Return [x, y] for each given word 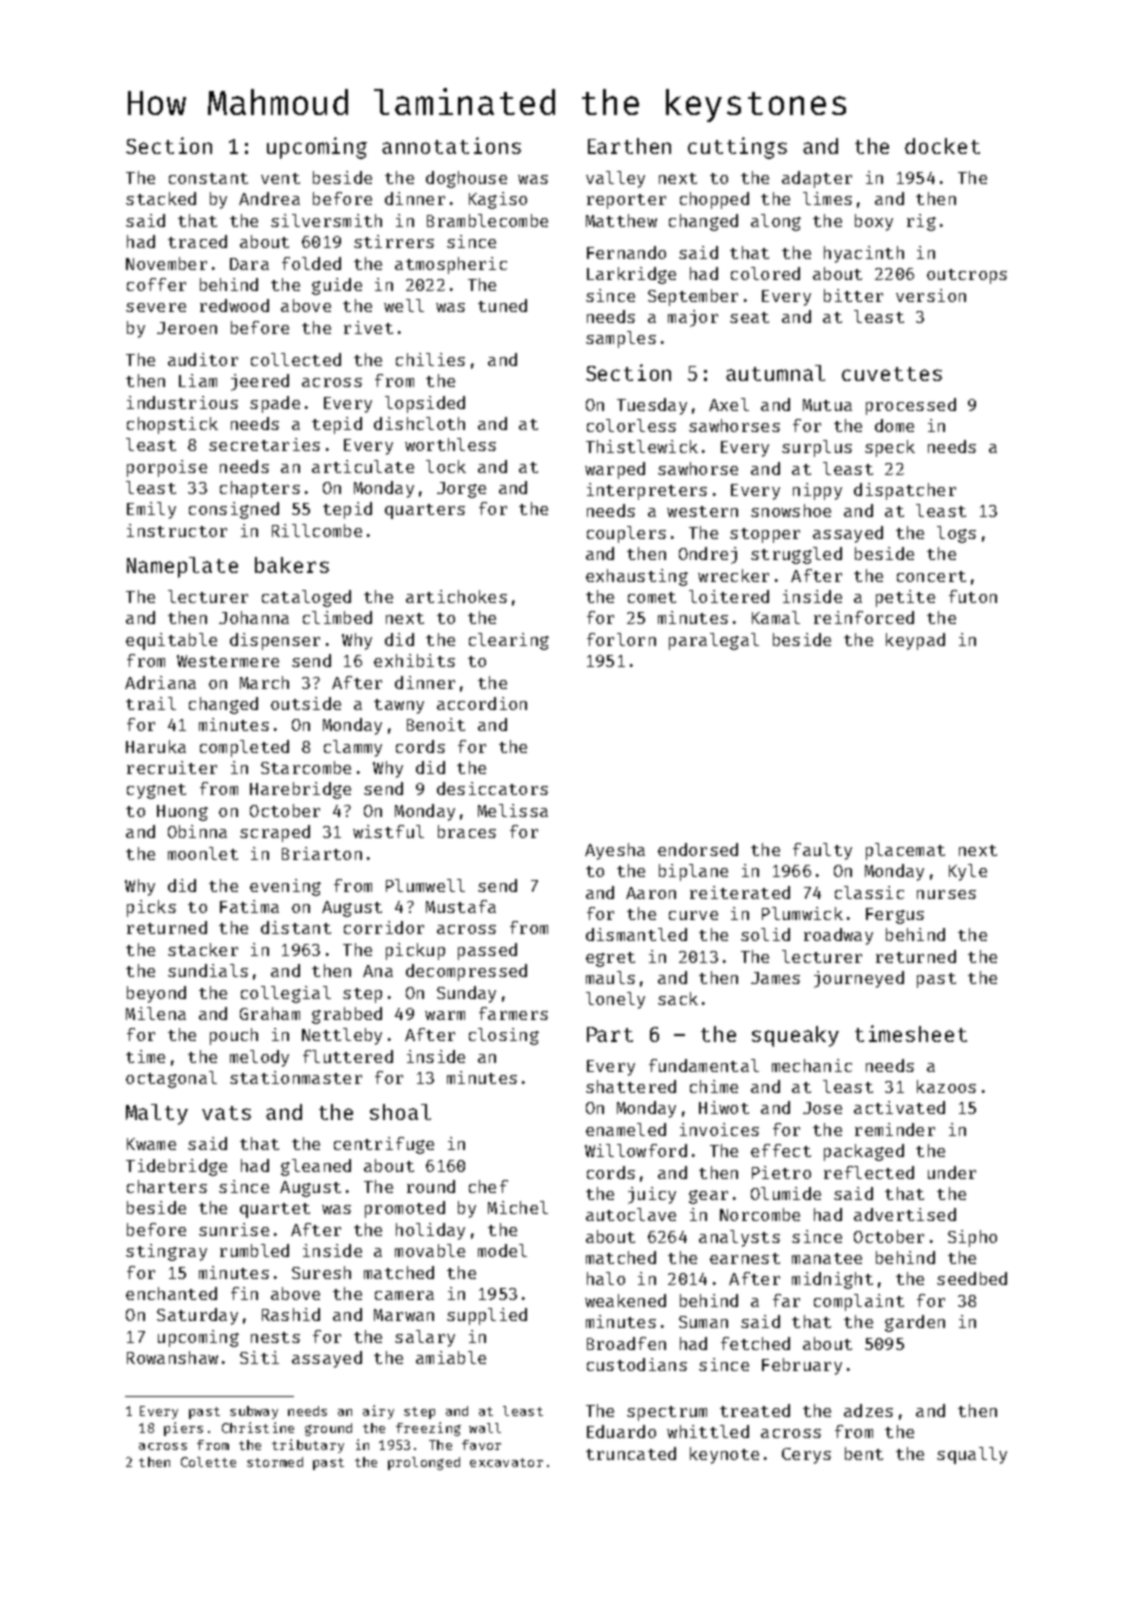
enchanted [171, 1293]
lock [446, 466]
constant [208, 178]
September [693, 297]
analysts [739, 1238]
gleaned [316, 1167]
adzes [868, 1410]
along [776, 222]
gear [708, 1197]
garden [915, 1323]
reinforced [864, 617]
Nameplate [182, 567]
